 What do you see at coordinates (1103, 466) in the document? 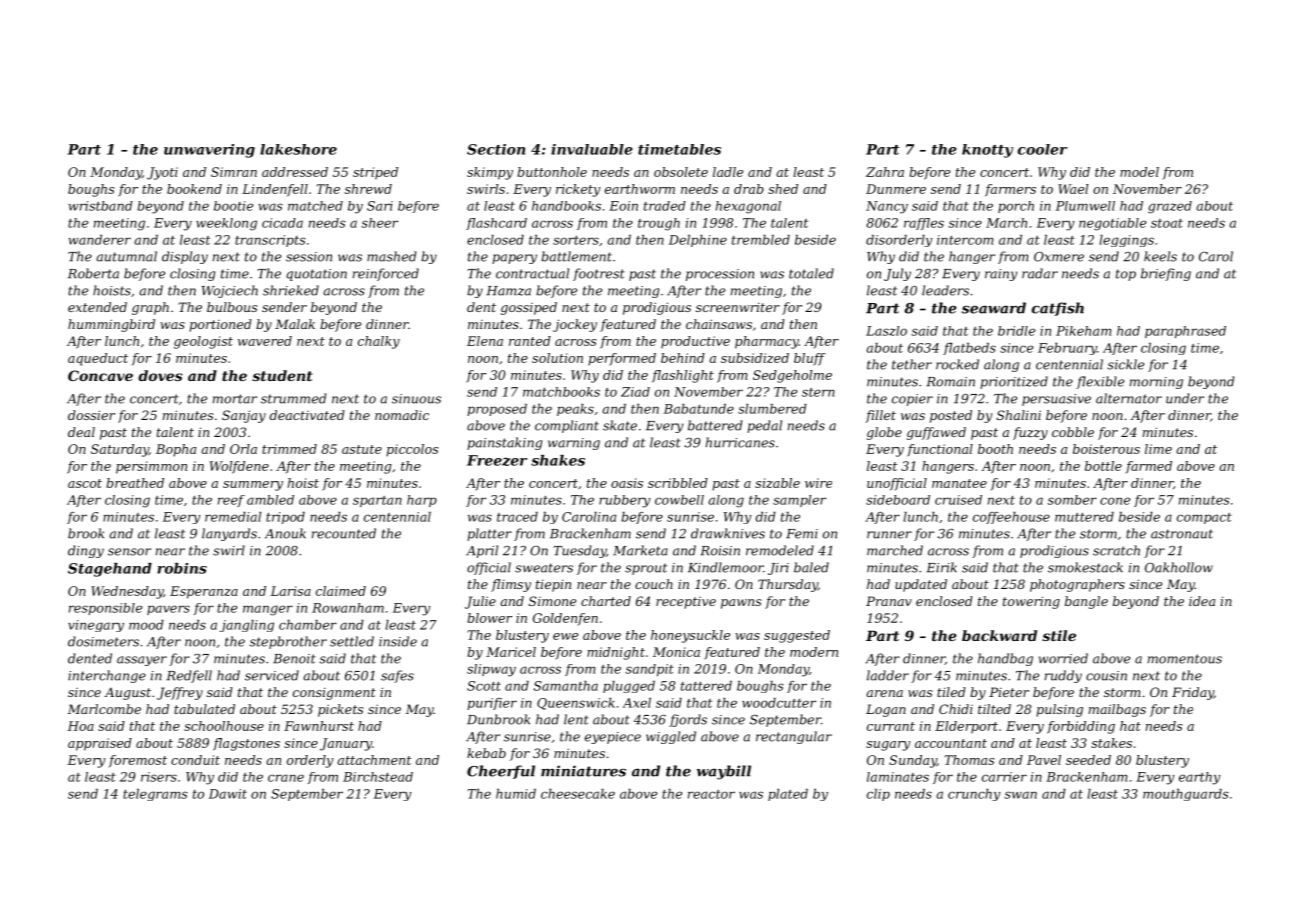
I see `bottle` at bounding box center [1103, 466].
